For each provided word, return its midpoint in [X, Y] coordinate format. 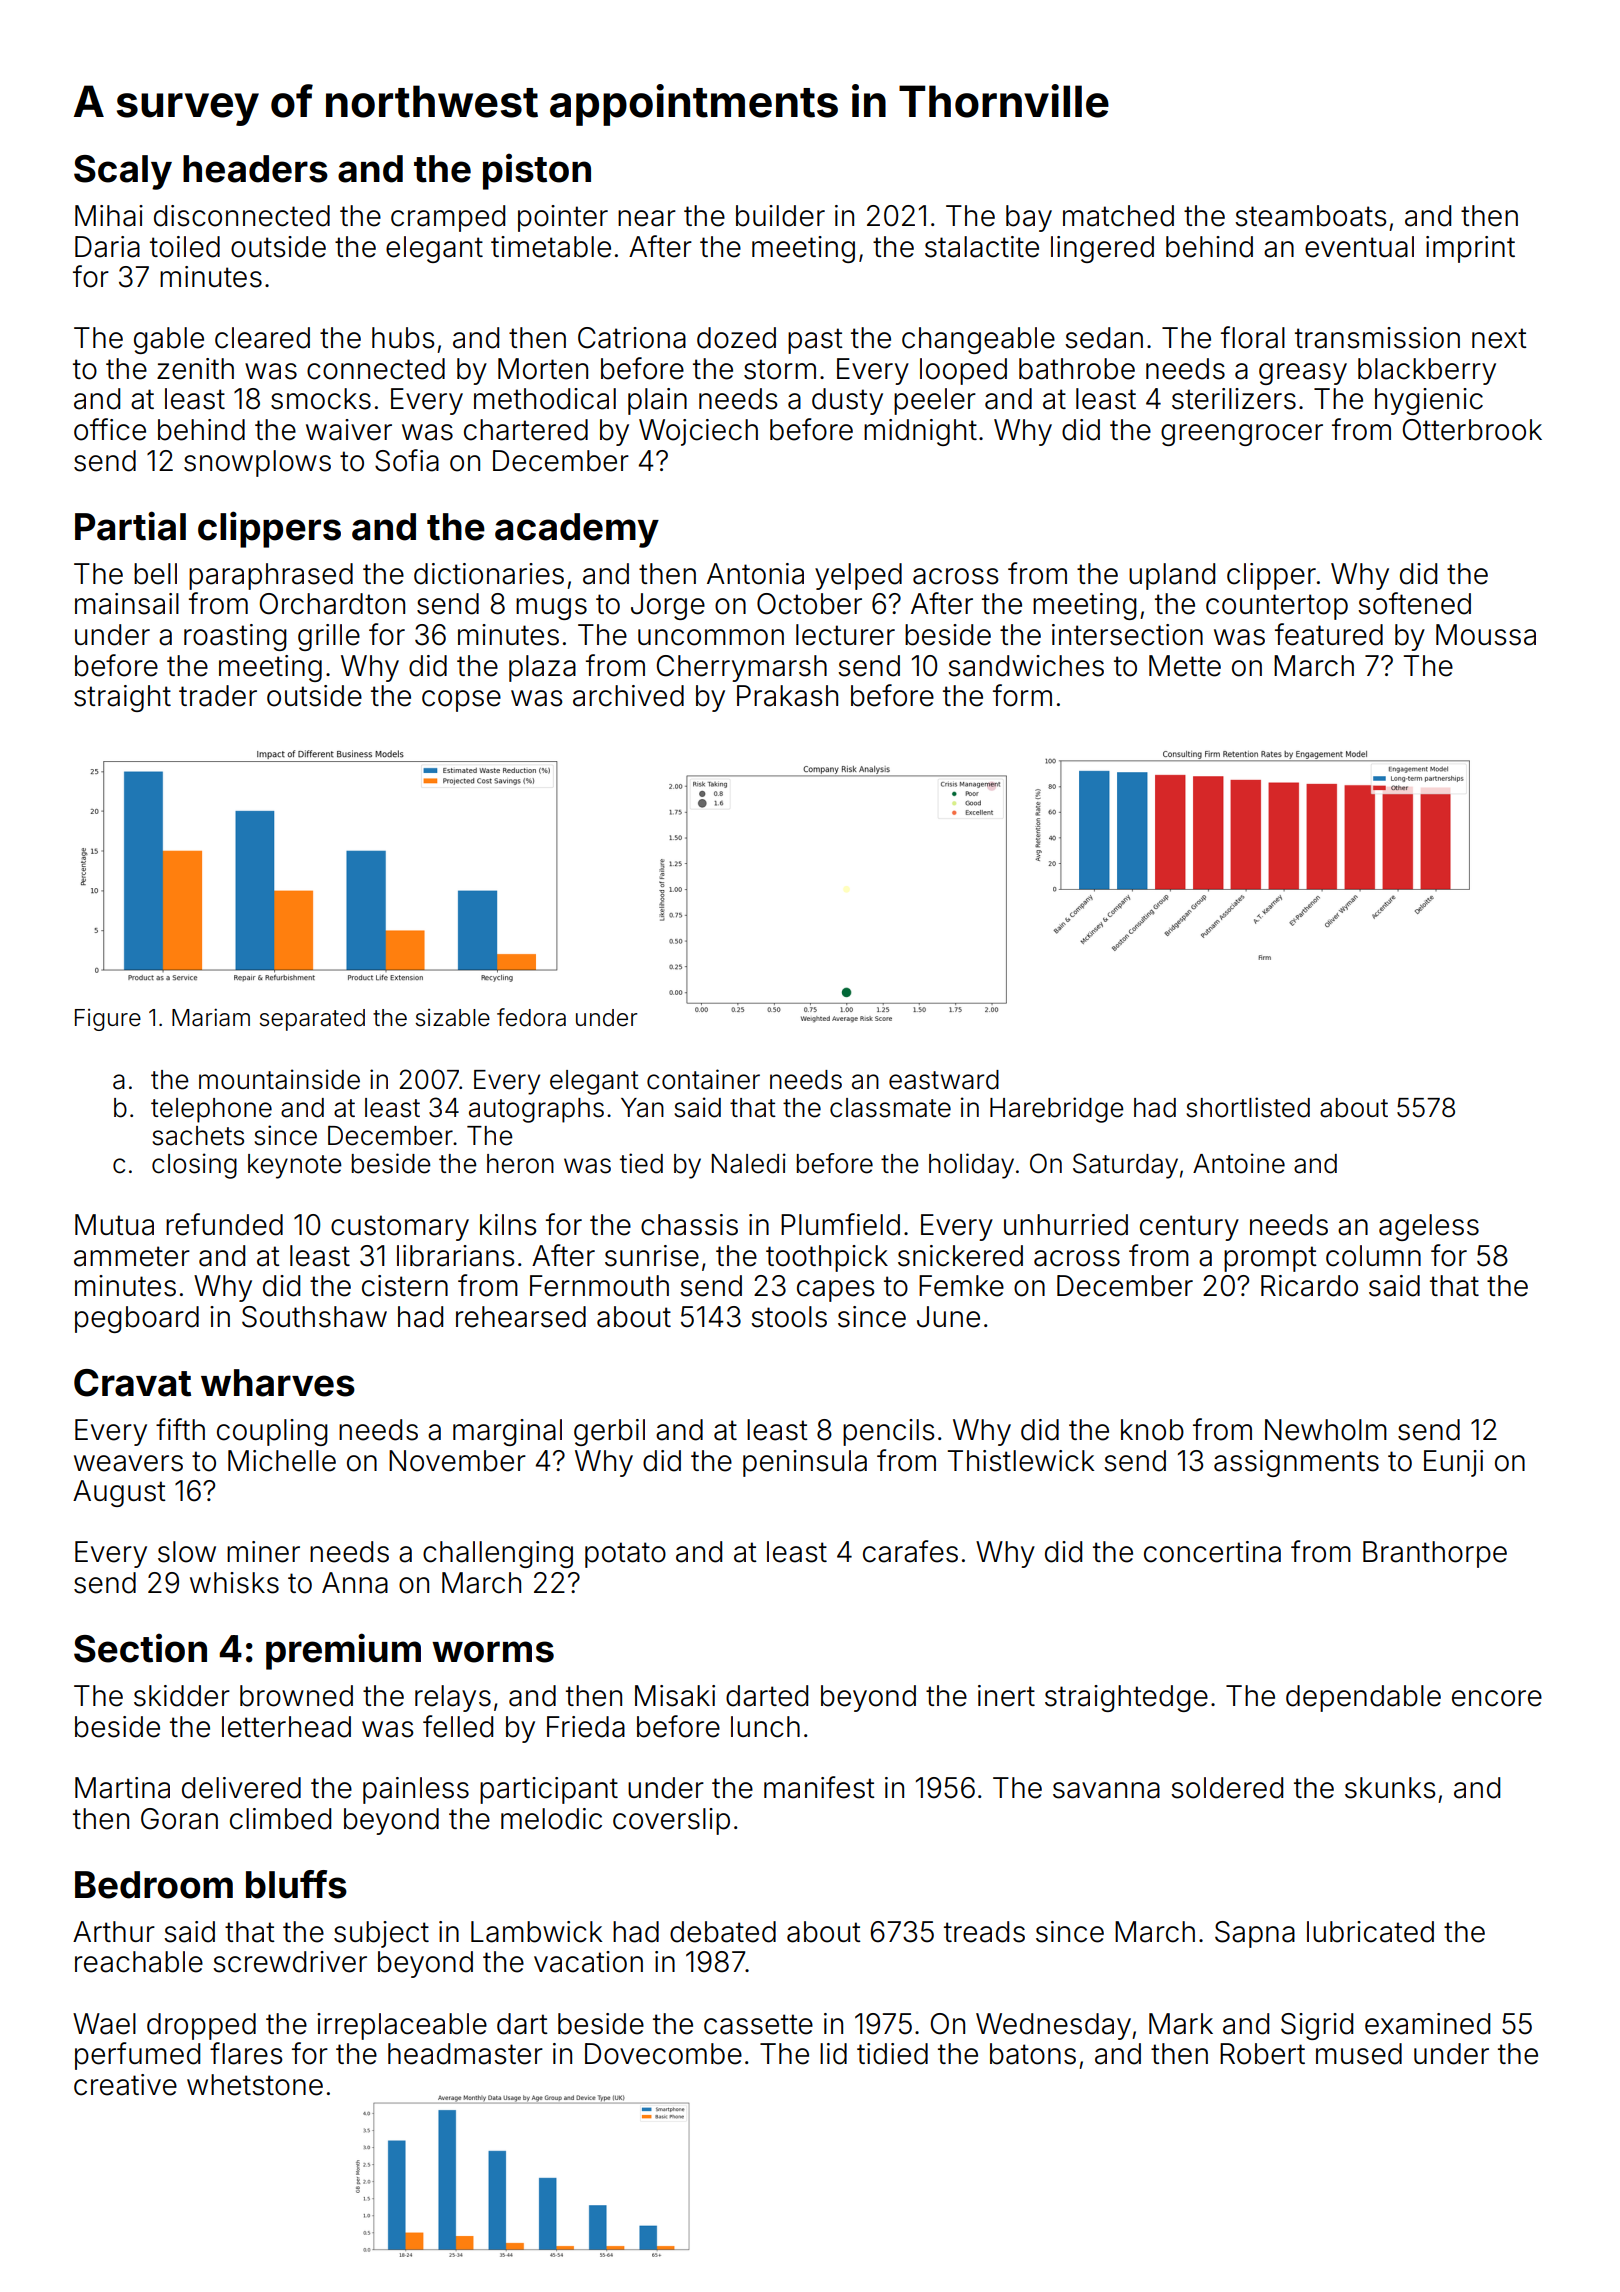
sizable [452, 1018]
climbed [280, 1819]
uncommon [711, 637]
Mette [1185, 666]
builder [780, 216]
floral [1253, 337]
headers [255, 169]
